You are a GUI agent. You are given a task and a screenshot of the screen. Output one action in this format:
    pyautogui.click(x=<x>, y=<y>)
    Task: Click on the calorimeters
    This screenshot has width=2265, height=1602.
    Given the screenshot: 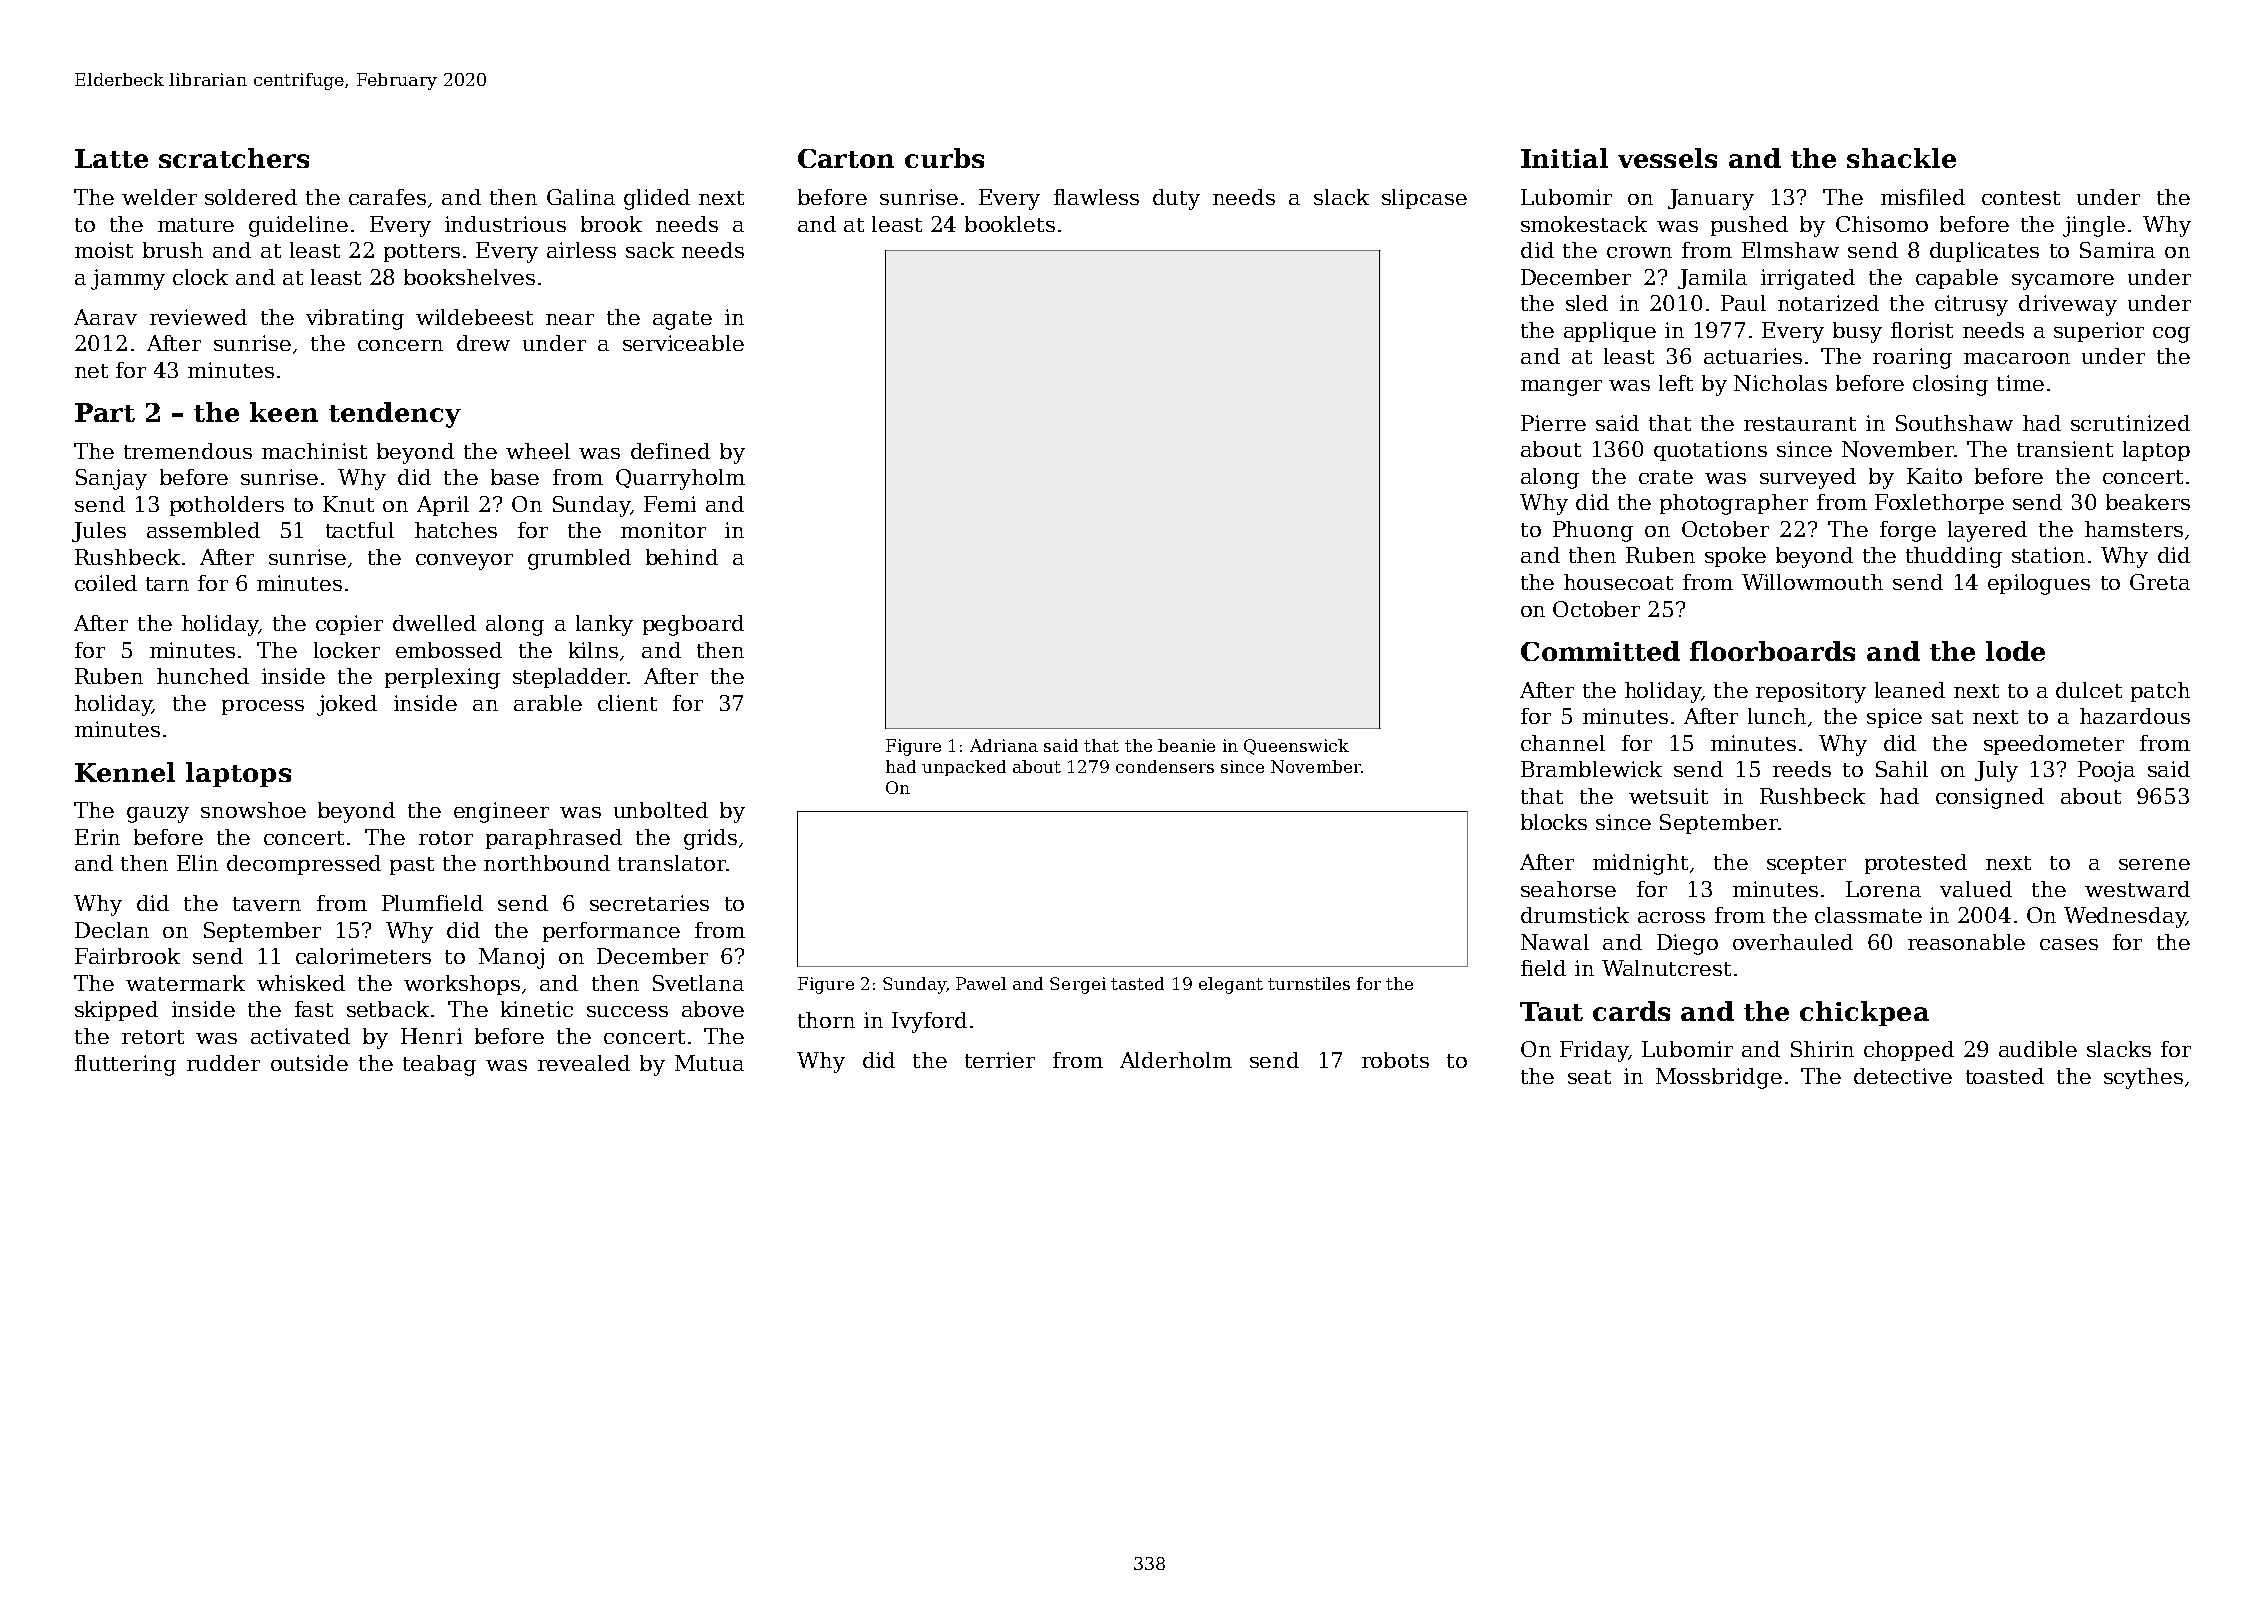 What is the action you would take?
    pyautogui.click(x=363, y=956)
